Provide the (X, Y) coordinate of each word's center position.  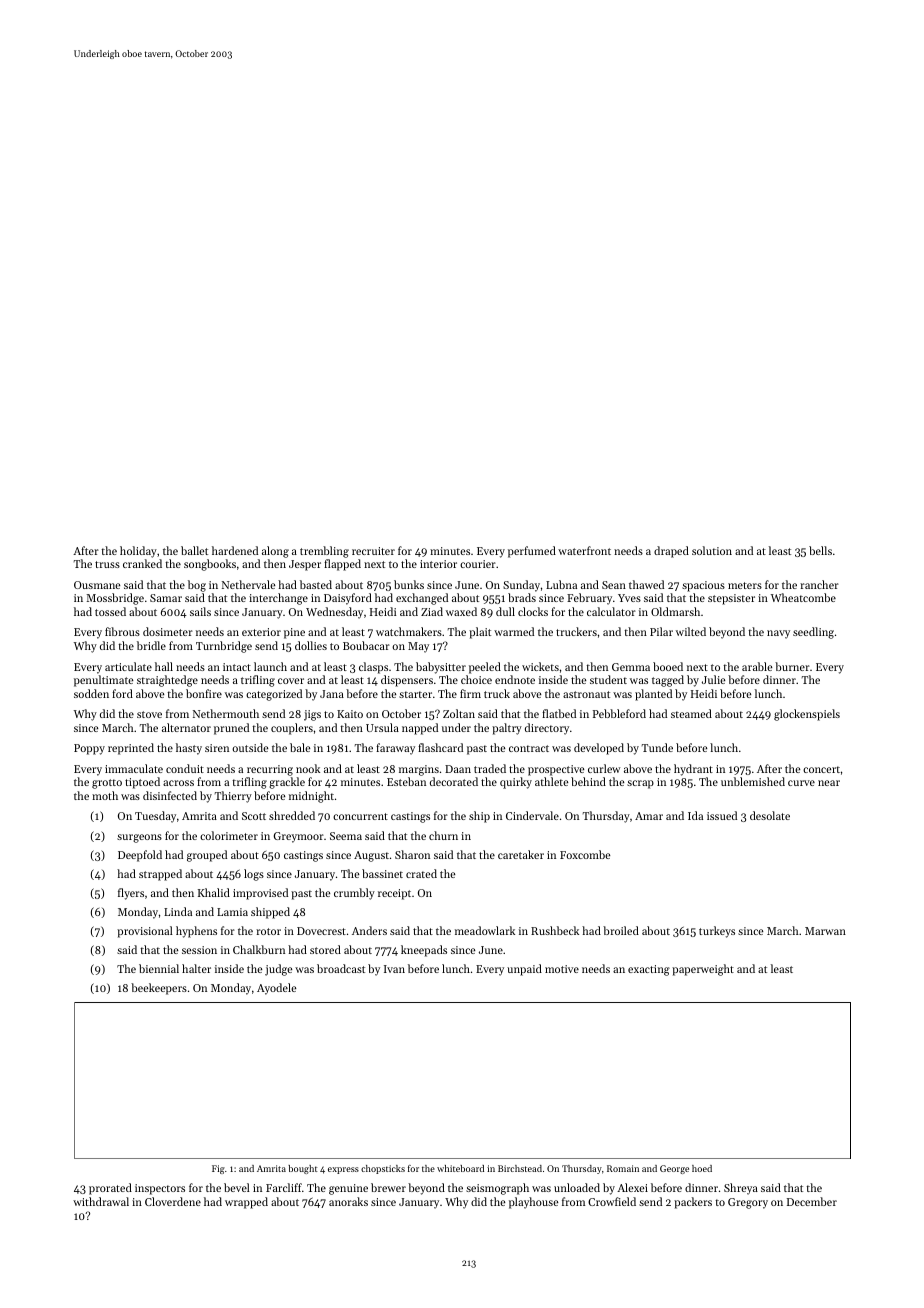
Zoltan (459, 713)
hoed (702, 1168)
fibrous (122, 631)
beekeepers (159, 989)
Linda (178, 911)
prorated (110, 1189)
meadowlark (485, 930)
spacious (703, 586)
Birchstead (520, 1168)
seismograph (497, 1189)
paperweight (703, 970)
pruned (231, 729)
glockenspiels (807, 715)
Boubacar (366, 645)
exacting (649, 970)
